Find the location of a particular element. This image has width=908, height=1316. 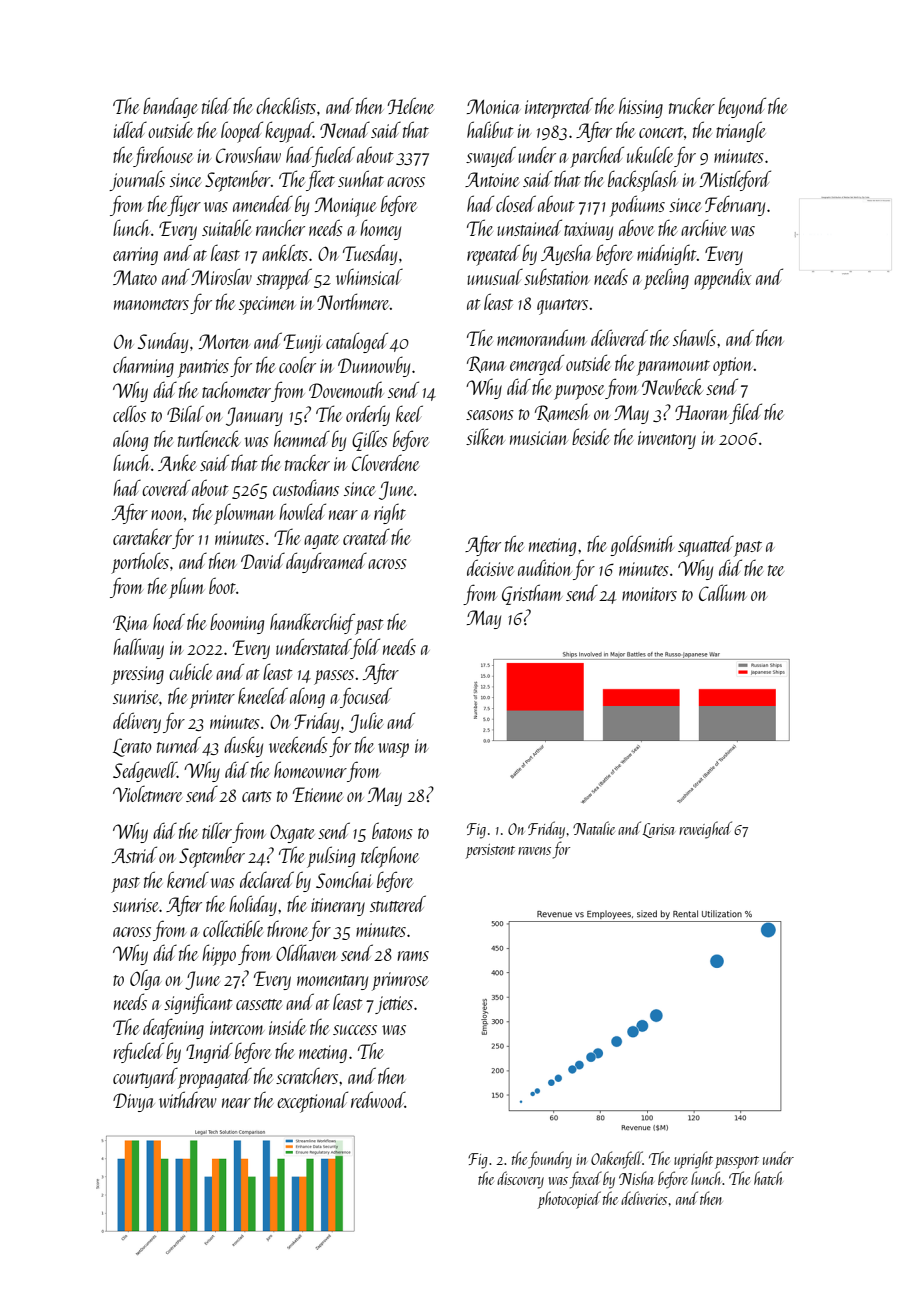

Cloverdene is located at coordinates (386, 462).
